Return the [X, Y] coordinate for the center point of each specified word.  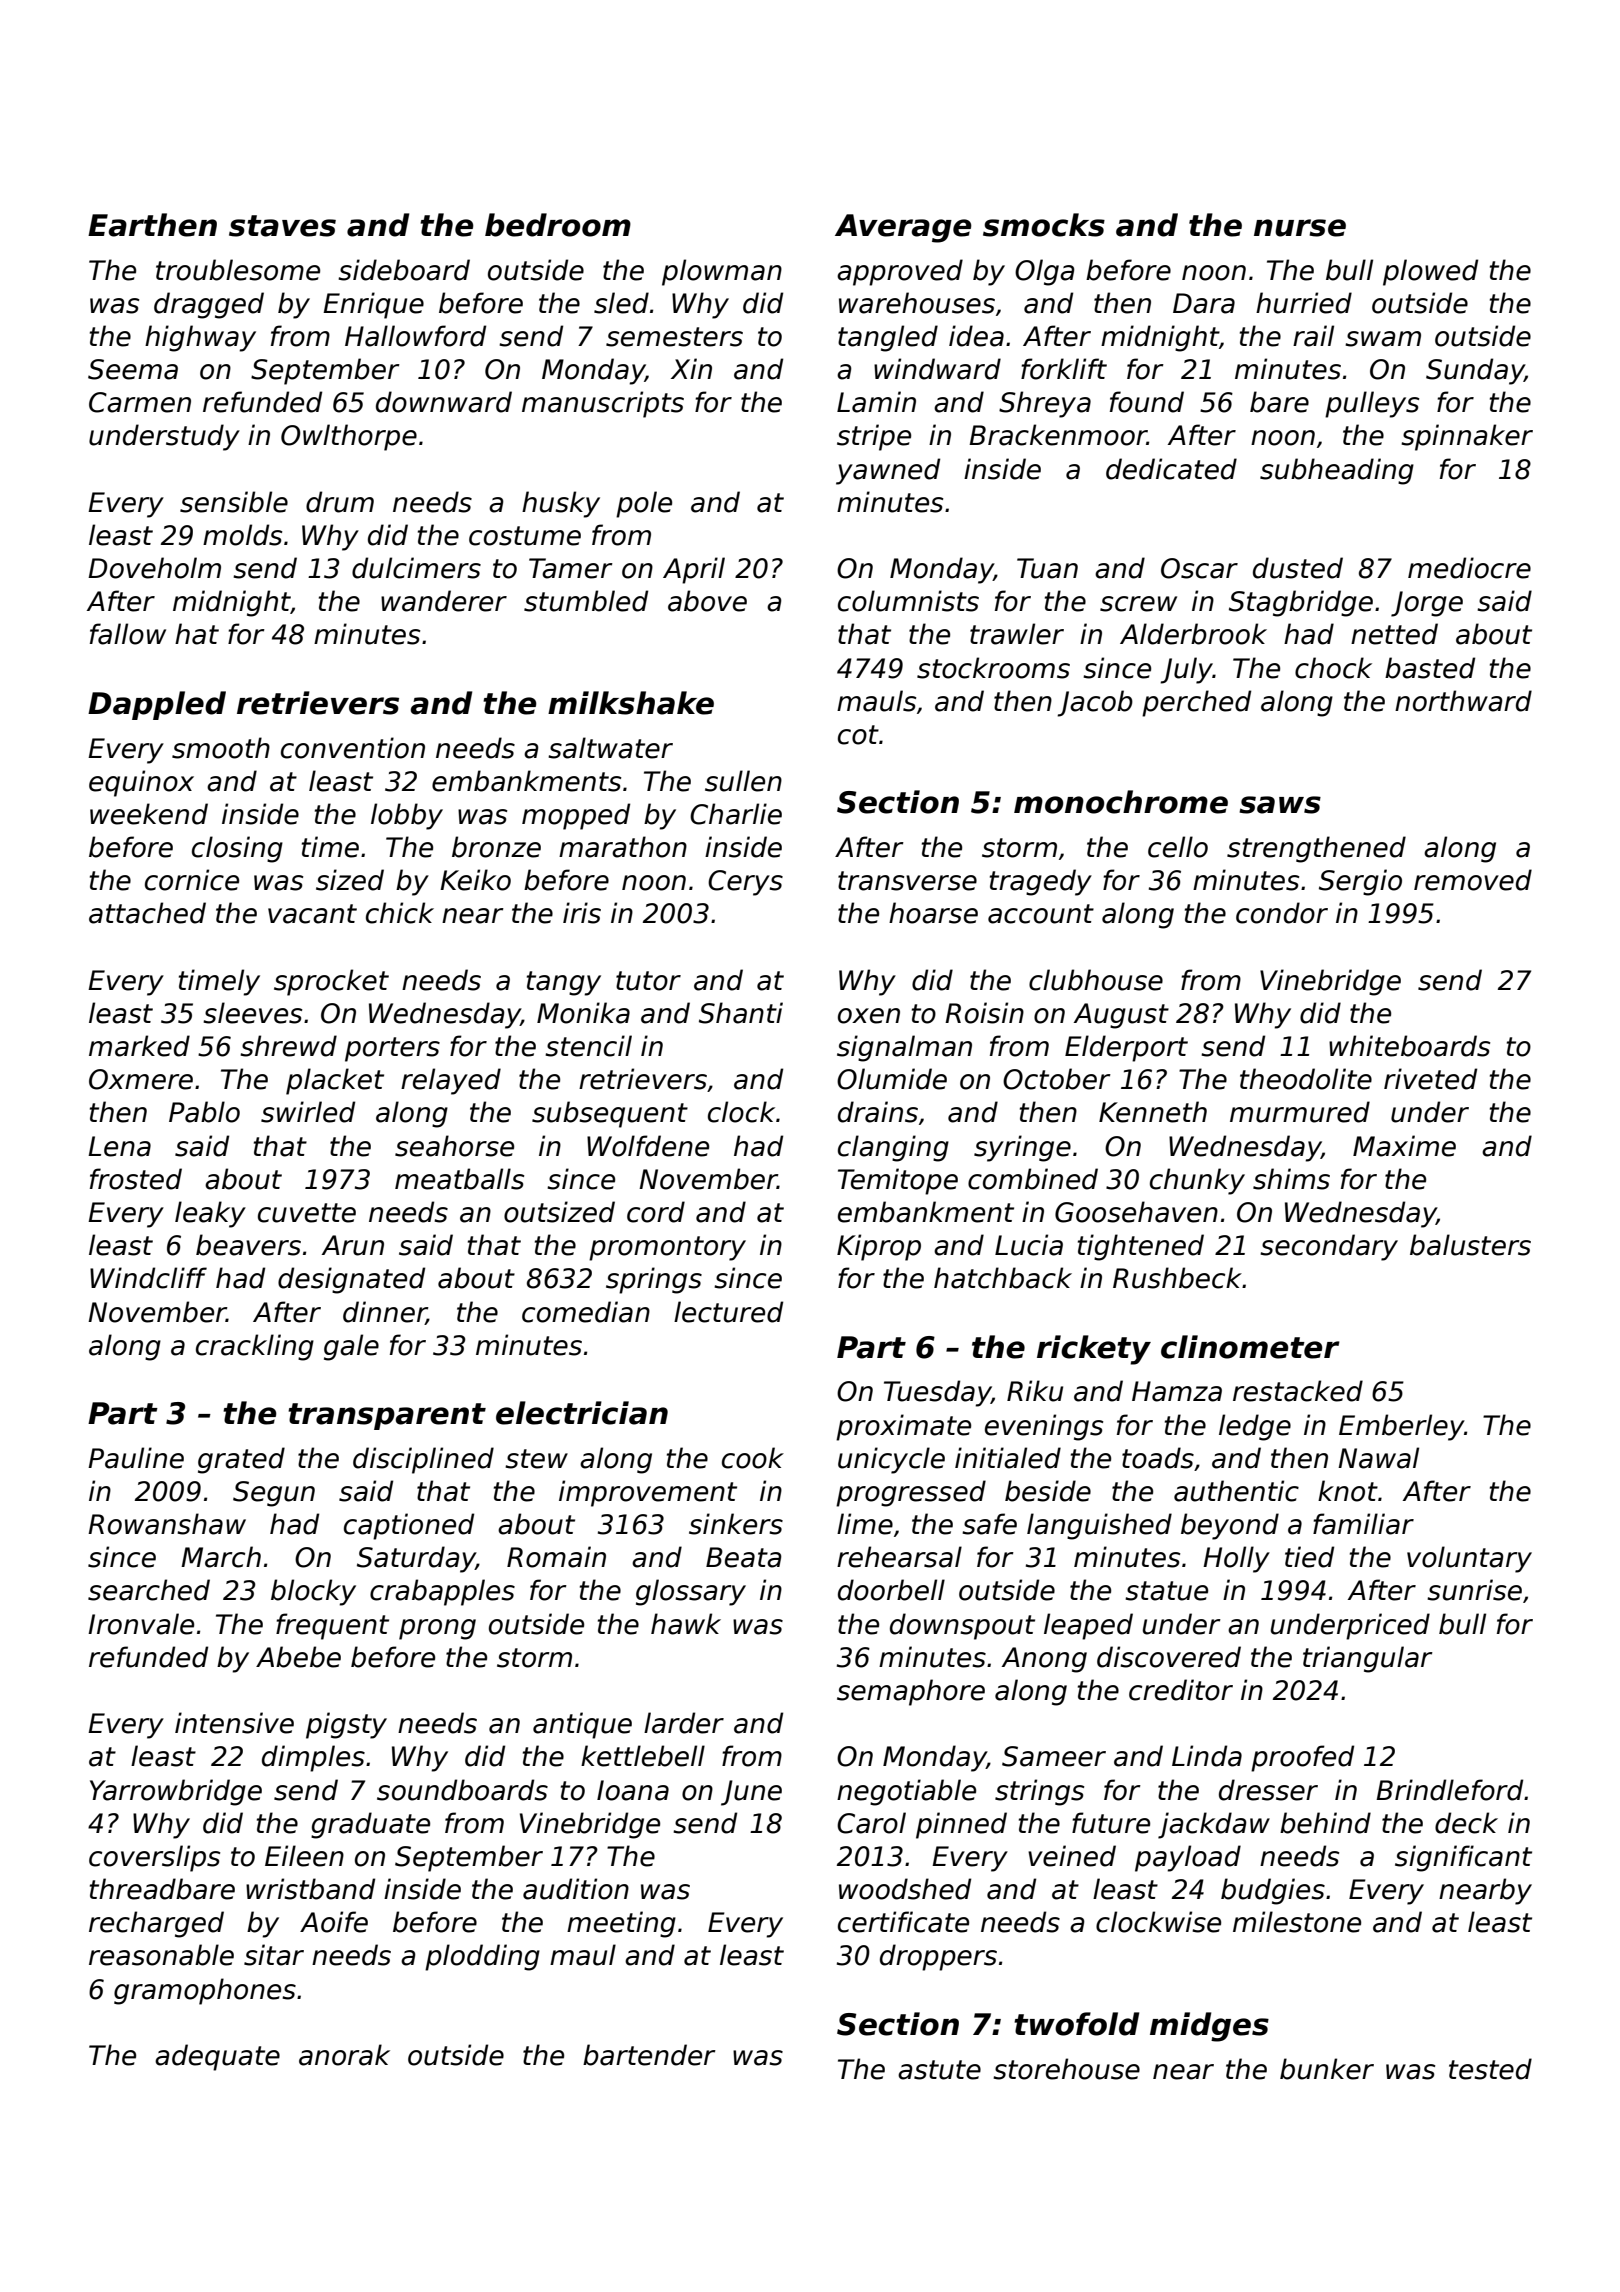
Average [903, 228]
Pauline [136, 1458]
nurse [1300, 228]
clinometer [1250, 1347]
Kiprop [879, 1247]
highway [200, 338]
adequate [217, 2057]
